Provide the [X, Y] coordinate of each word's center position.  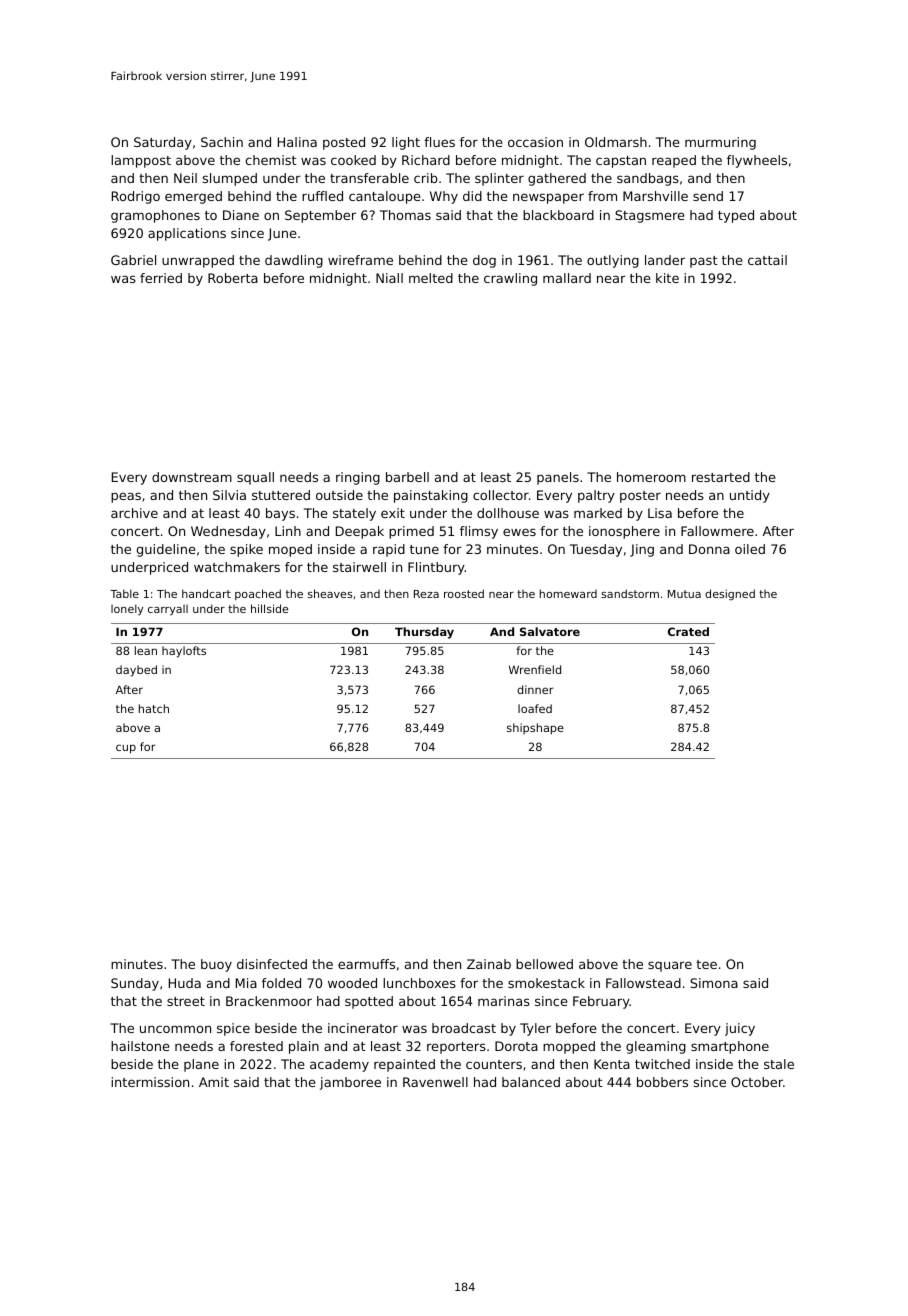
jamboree [350, 1083]
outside [339, 495]
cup [126, 749]
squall [255, 478]
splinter [499, 179]
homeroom [651, 477]
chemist [271, 160]
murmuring [720, 143]
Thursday [424, 633]
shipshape [535, 729]
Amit [214, 1082]
